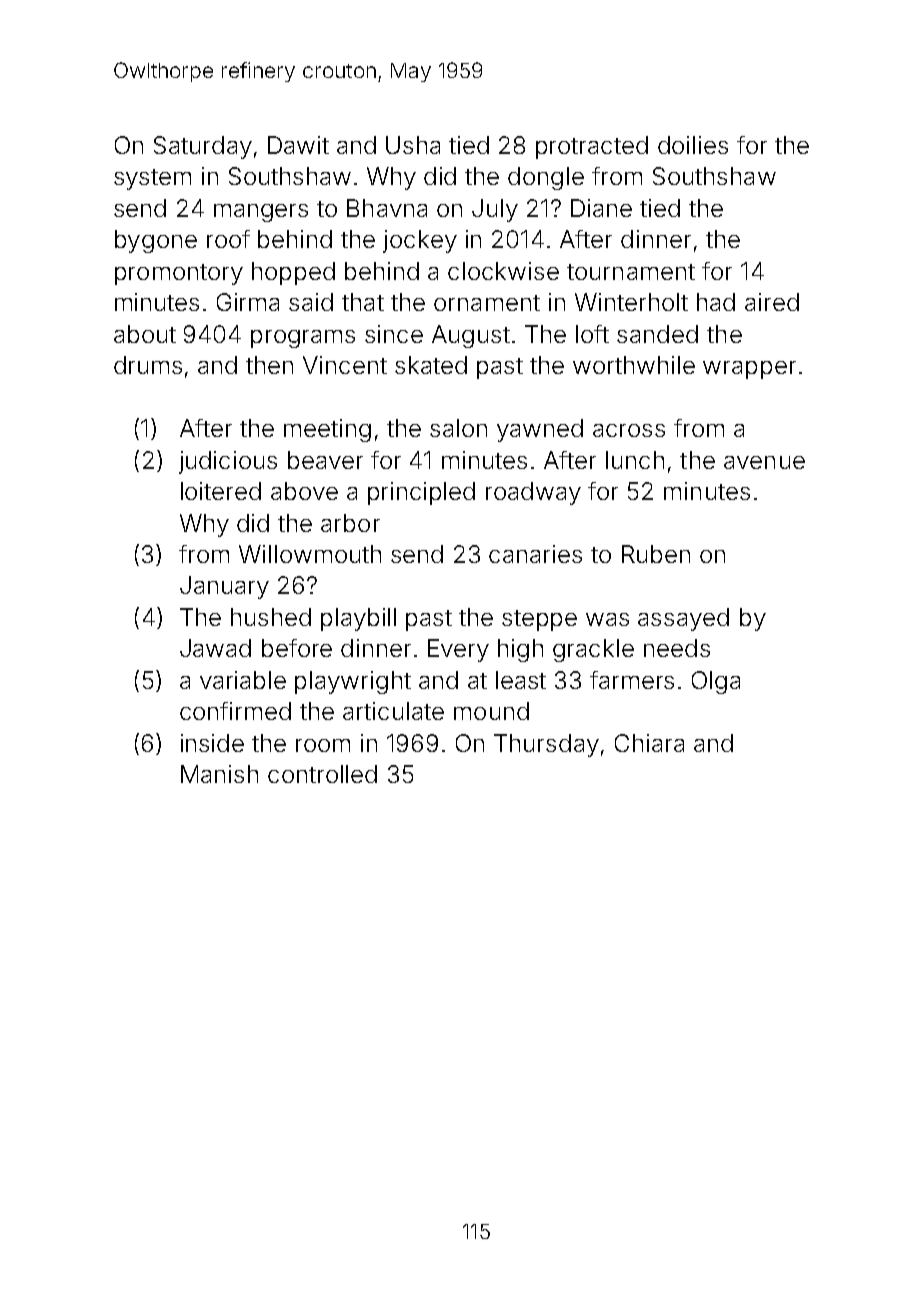 The width and height of the screenshot is (924, 1311). I want to click on Thursday, so click(546, 745).
